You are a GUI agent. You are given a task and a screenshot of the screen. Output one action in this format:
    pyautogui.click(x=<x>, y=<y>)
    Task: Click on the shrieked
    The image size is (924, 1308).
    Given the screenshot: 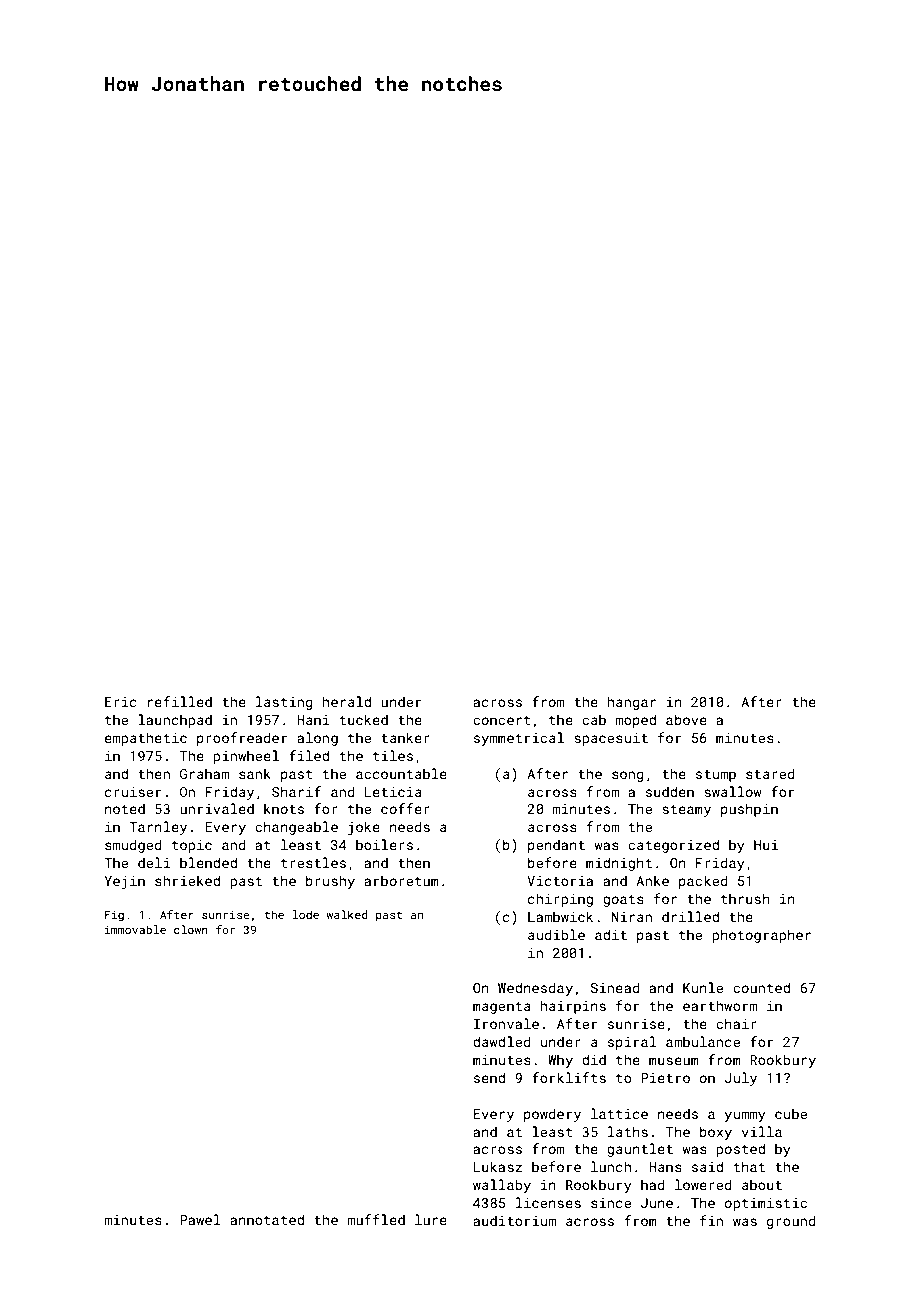 What is the action you would take?
    pyautogui.click(x=187, y=880)
